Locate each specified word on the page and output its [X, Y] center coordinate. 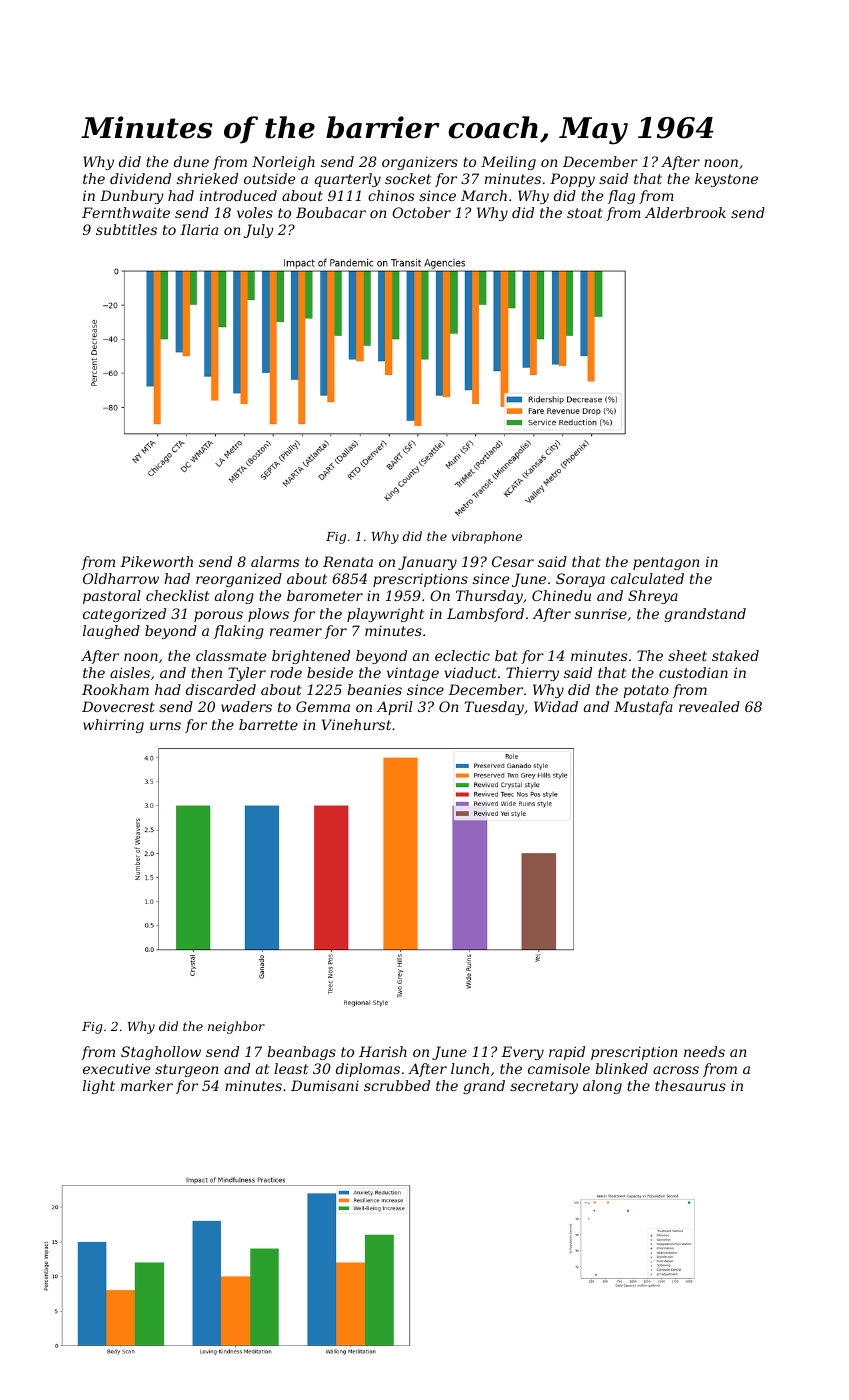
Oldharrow [121, 578]
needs [704, 1051]
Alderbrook [685, 212]
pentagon [666, 563]
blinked [621, 1068]
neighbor [236, 1027]
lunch [470, 1068]
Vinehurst [356, 724]
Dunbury [132, 197]
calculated [647, 578]
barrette [268, 724]
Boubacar [331, 212]
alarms [275, 561]
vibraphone [487, 537]
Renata [348, 561]
